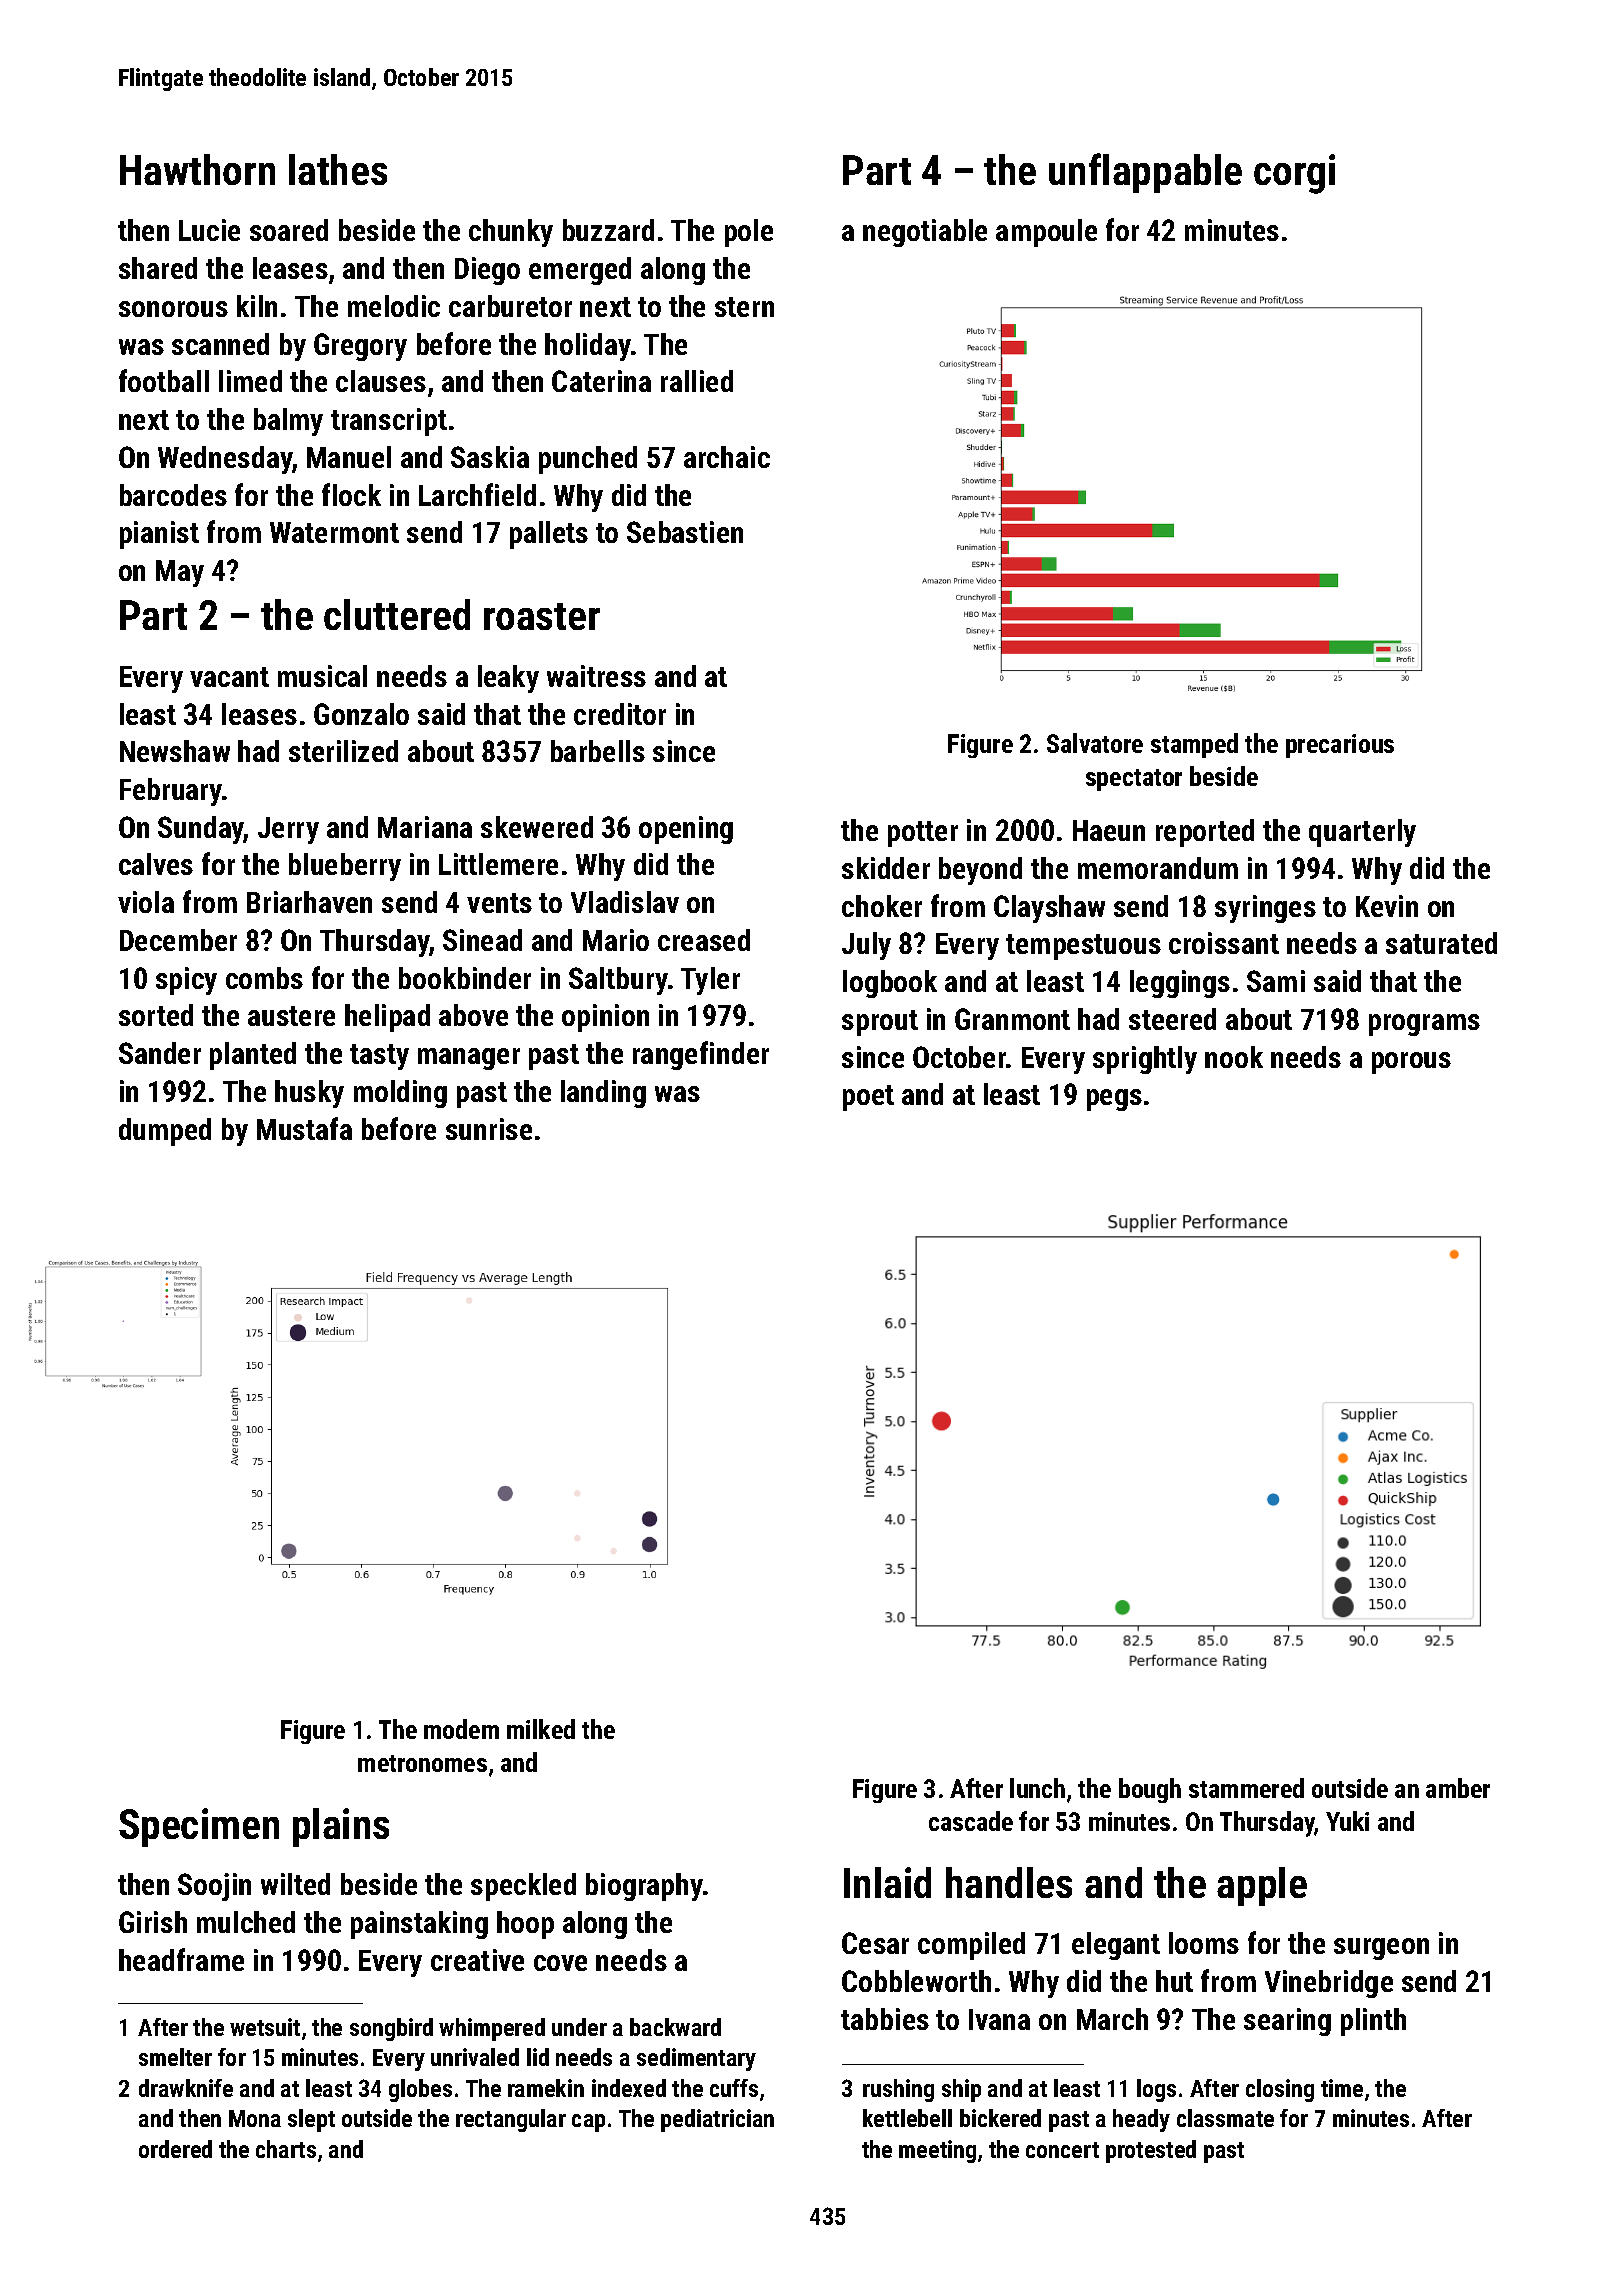  I want to click on Jerry, so click(288, 830).
